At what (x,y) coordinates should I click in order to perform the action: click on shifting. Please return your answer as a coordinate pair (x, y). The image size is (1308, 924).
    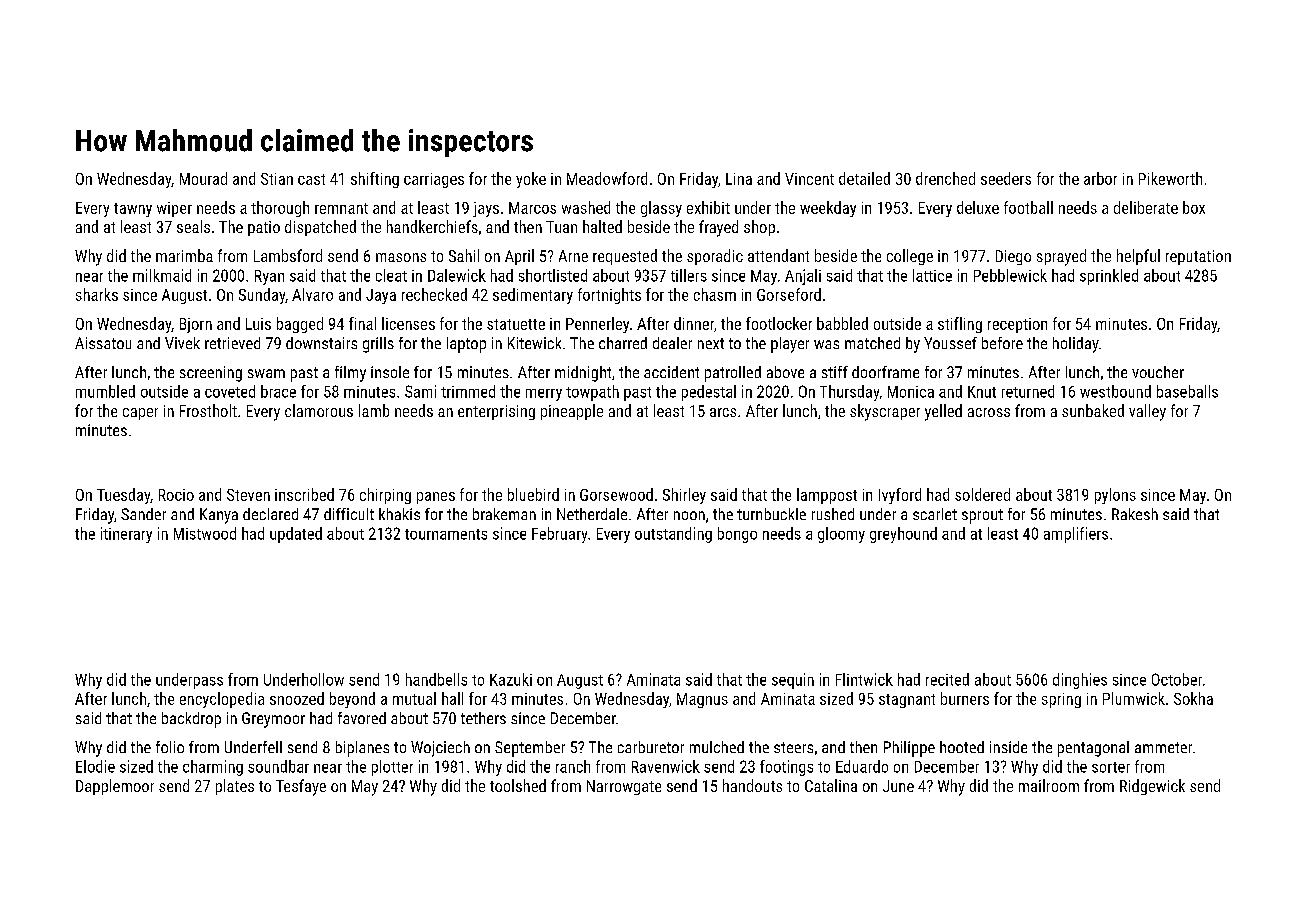
    Looking at the image, I should click on (375, 180).
